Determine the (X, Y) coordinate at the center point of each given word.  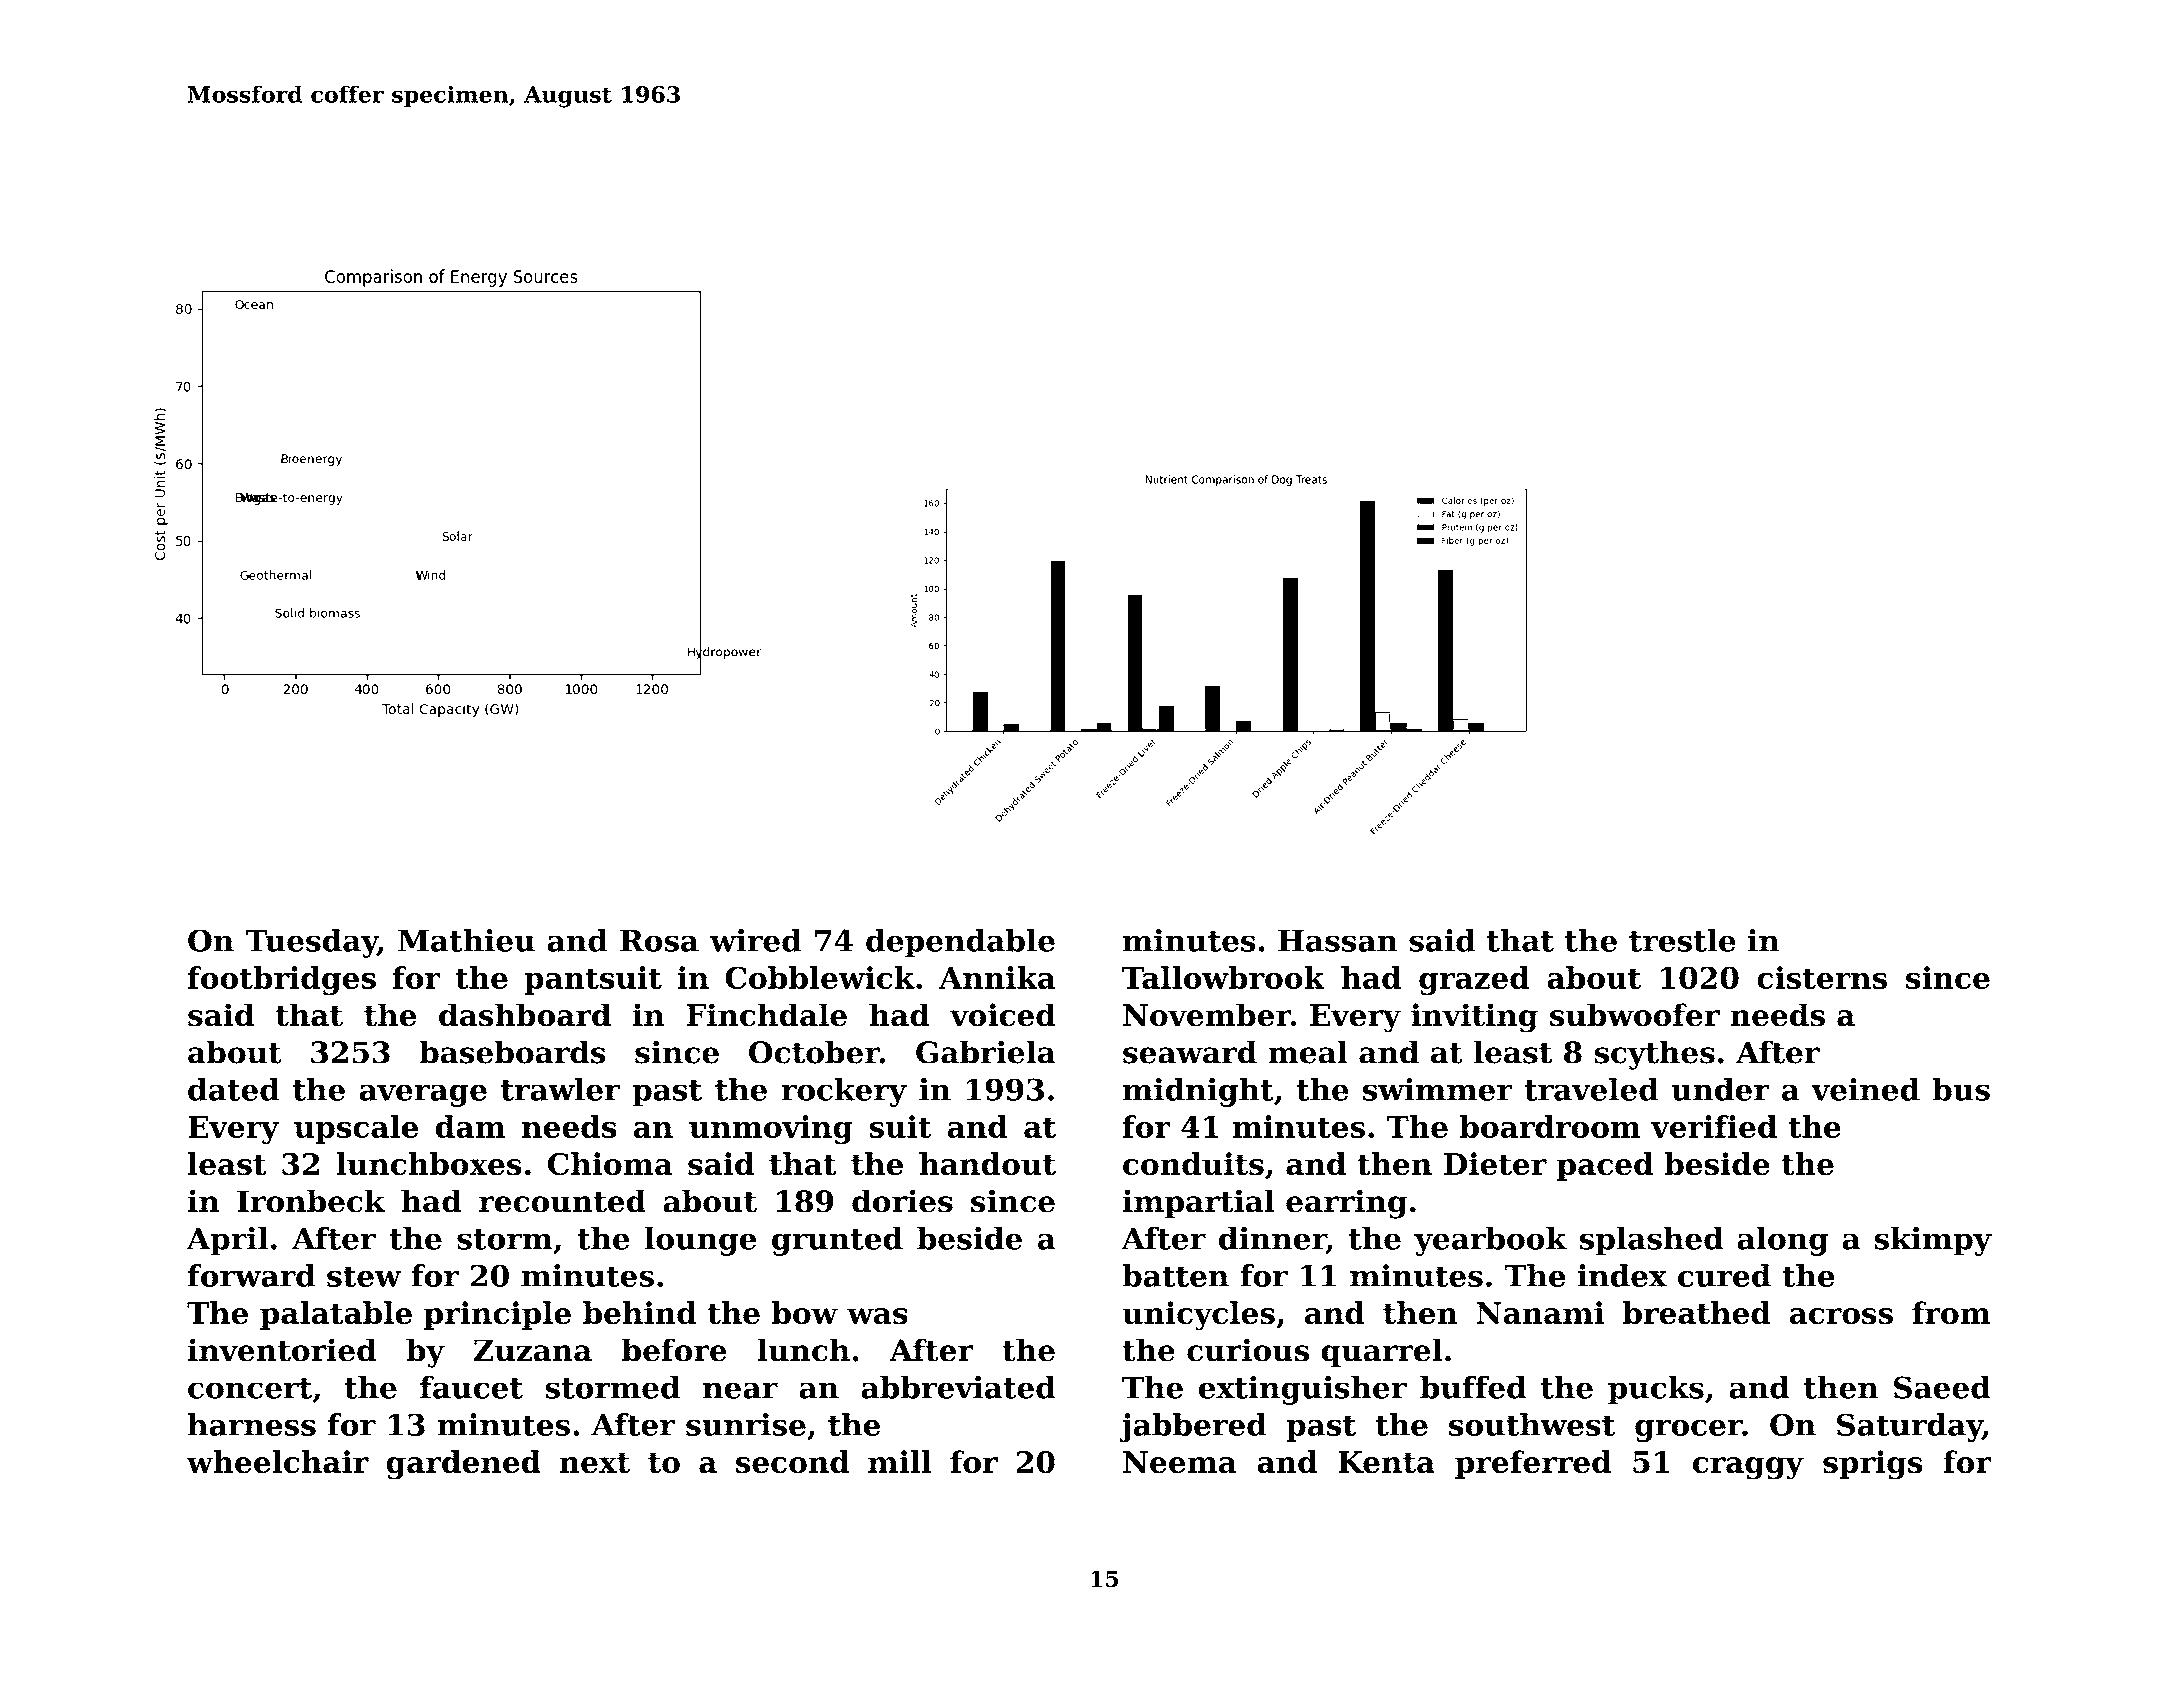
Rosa (659, 940)
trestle (1682, 940)
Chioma (610, 1164)
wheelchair (277, 1462)
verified (1714, 1126)
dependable (960, 943)
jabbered (1193, 1427)
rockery (844, 1092)
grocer (1689, 1430)
